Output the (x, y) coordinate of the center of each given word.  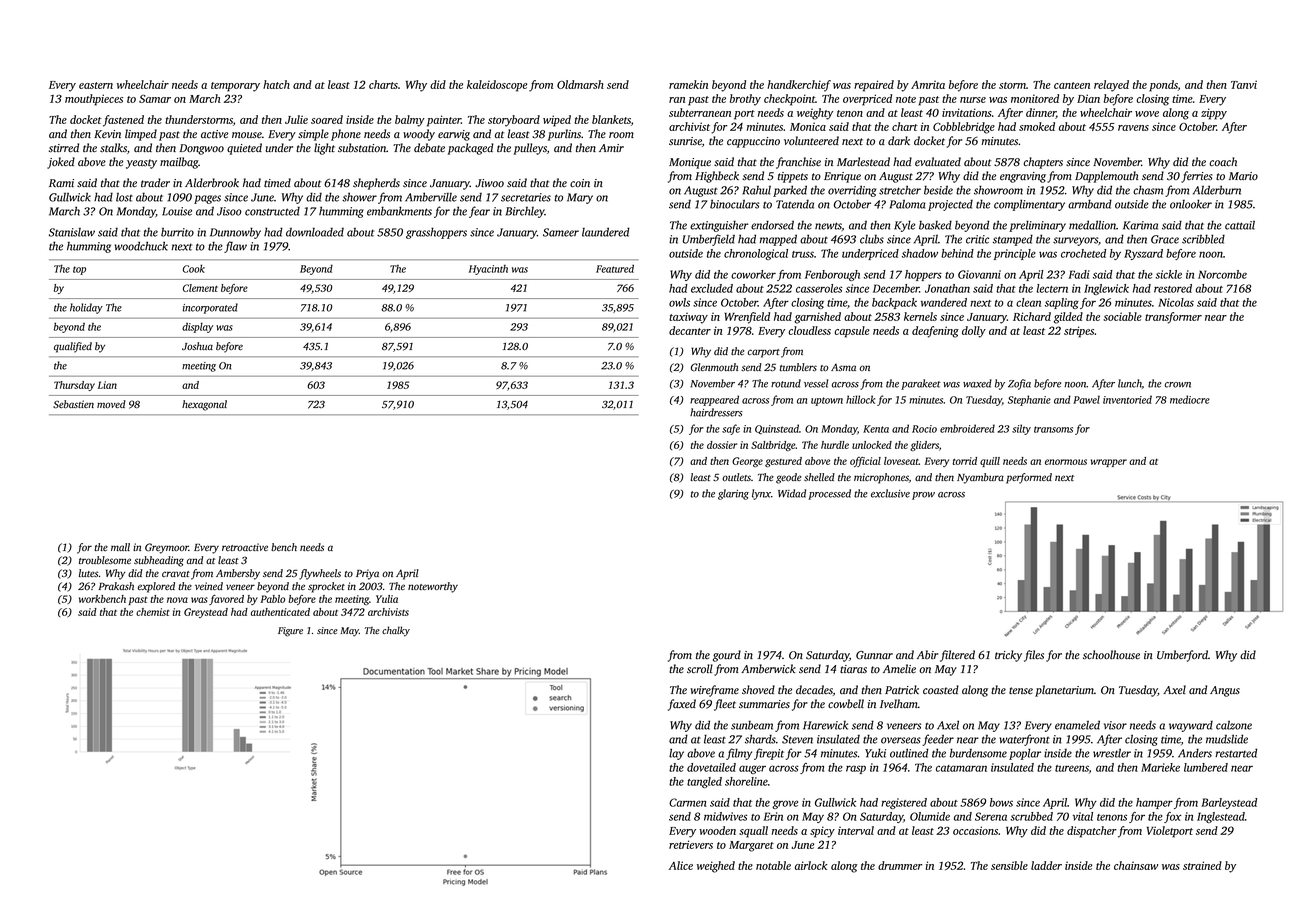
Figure (290, 632)
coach (1223, 162)
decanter (690, 330)
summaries (764, 704)
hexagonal (204, 405)
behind (957, 253)
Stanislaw (72, 232)
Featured (615, 269)
